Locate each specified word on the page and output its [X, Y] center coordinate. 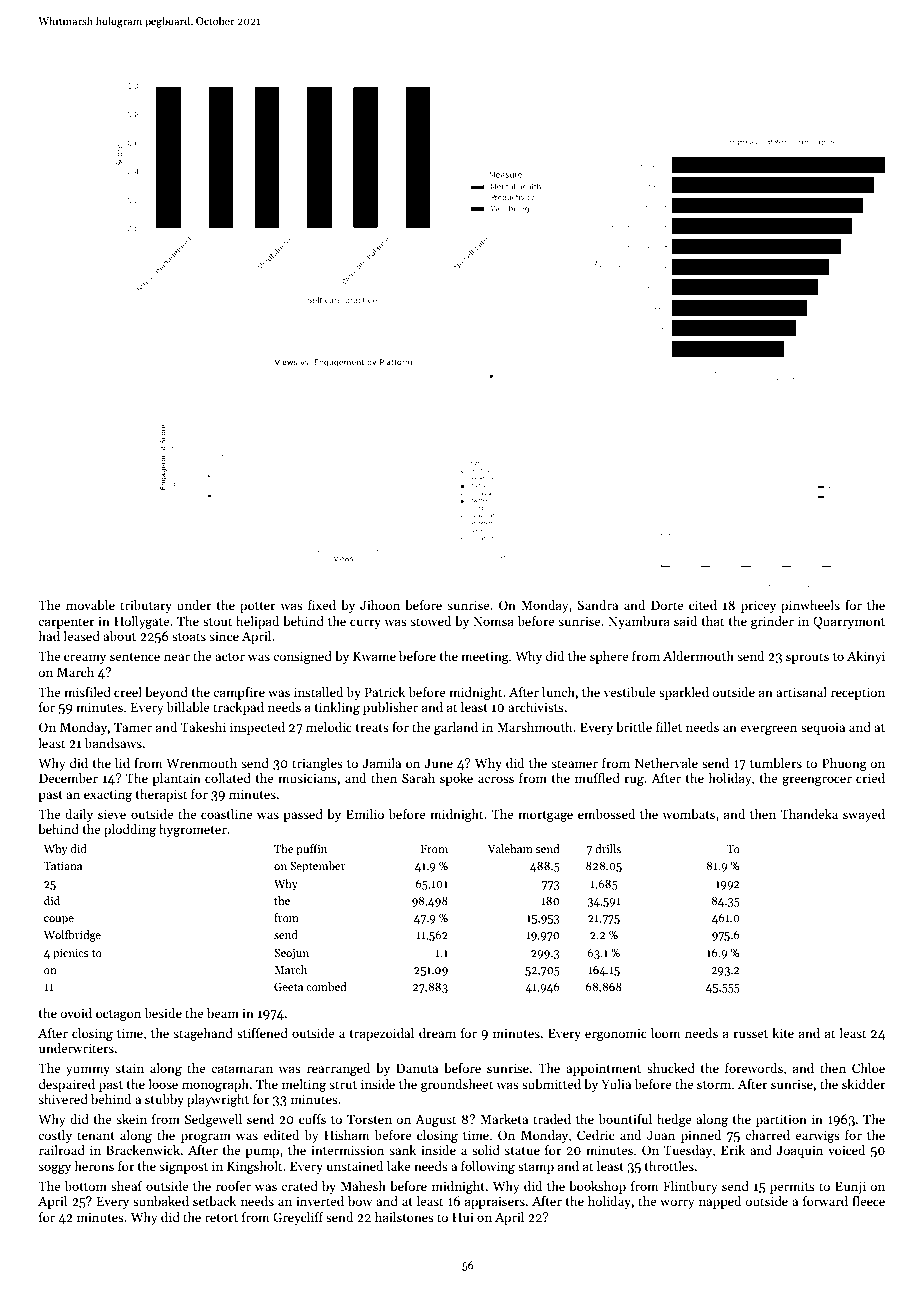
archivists [536, 707]
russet [750, 1034]
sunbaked [161, 1201]
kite [783, 1033]
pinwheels [810, 606]
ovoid [76, 1013]
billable [187, 707]
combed [326, 986]
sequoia [823, 728]
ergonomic [616, 1034]
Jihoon [380, 605]
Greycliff [298, 1218]
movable [90, 605]
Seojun [291, 954]
